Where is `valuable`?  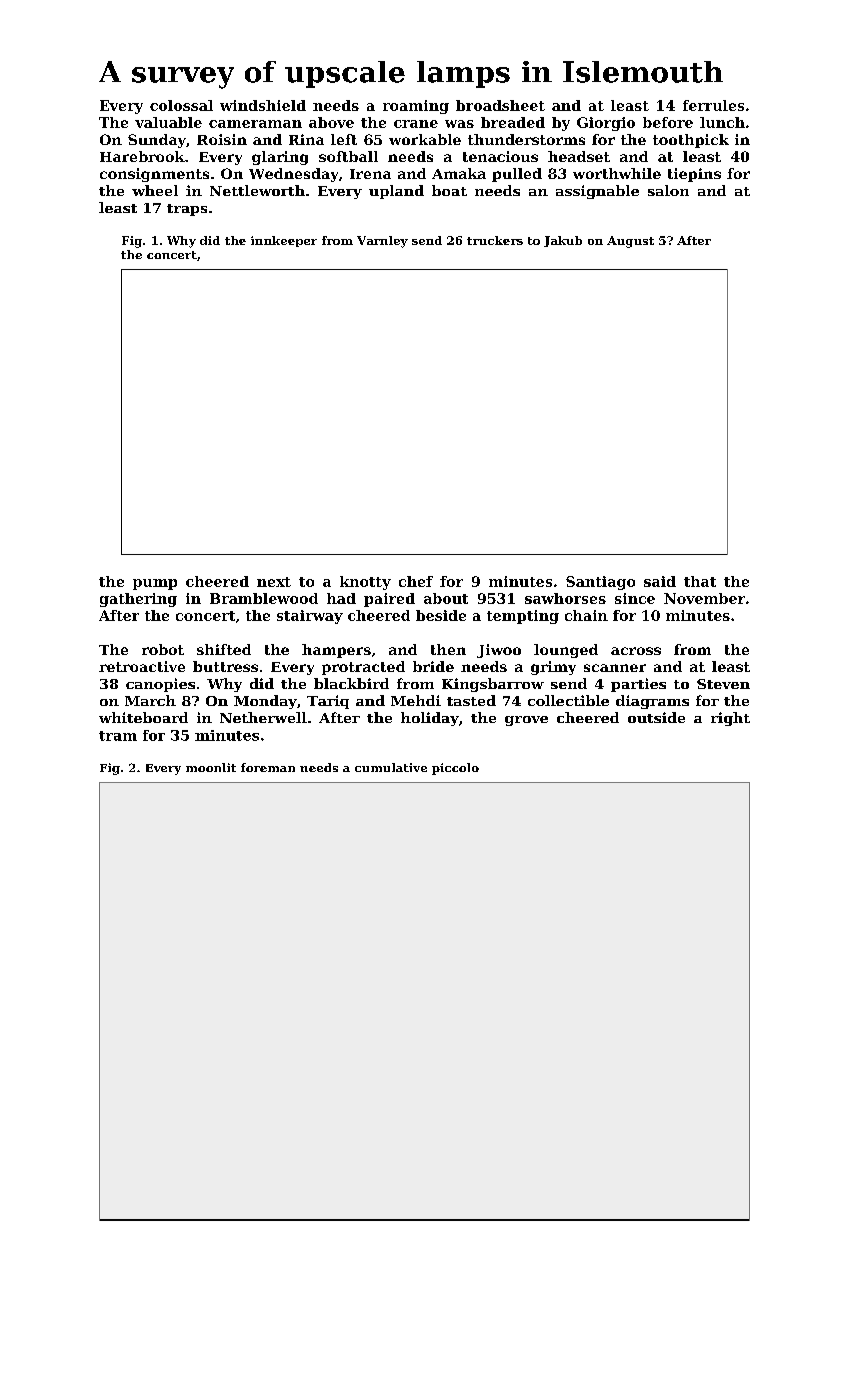 valuable is located at coordinates (168, 122).
